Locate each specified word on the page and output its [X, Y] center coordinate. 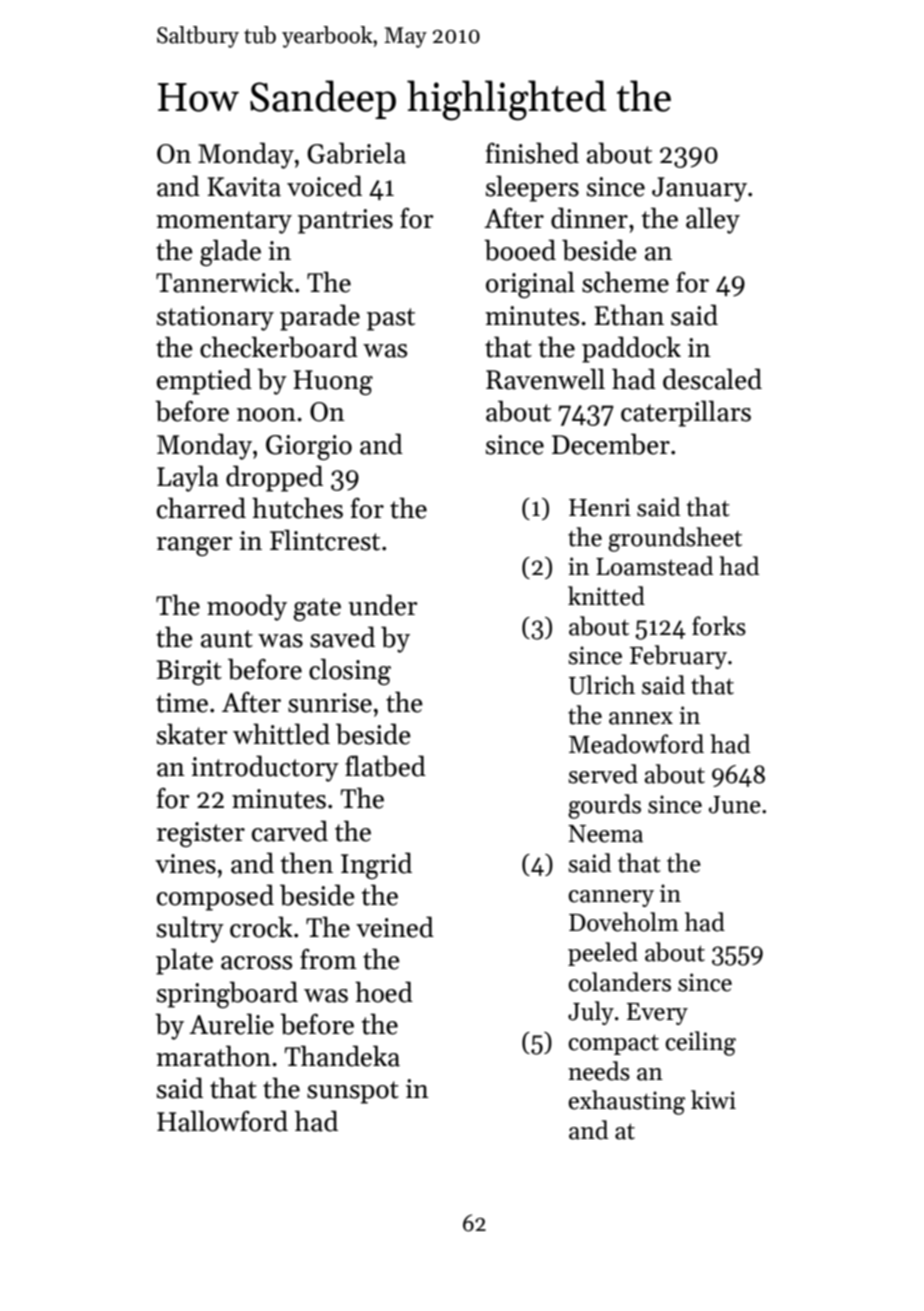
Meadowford [636, 744]
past [391, 319]
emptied [204, 381]
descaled [712, 379]
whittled [281, 734]
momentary [224, 222]
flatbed [385, 766]
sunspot [353, 1092]
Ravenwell [545, 379]
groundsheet [675, 539]
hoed [384, 992]
